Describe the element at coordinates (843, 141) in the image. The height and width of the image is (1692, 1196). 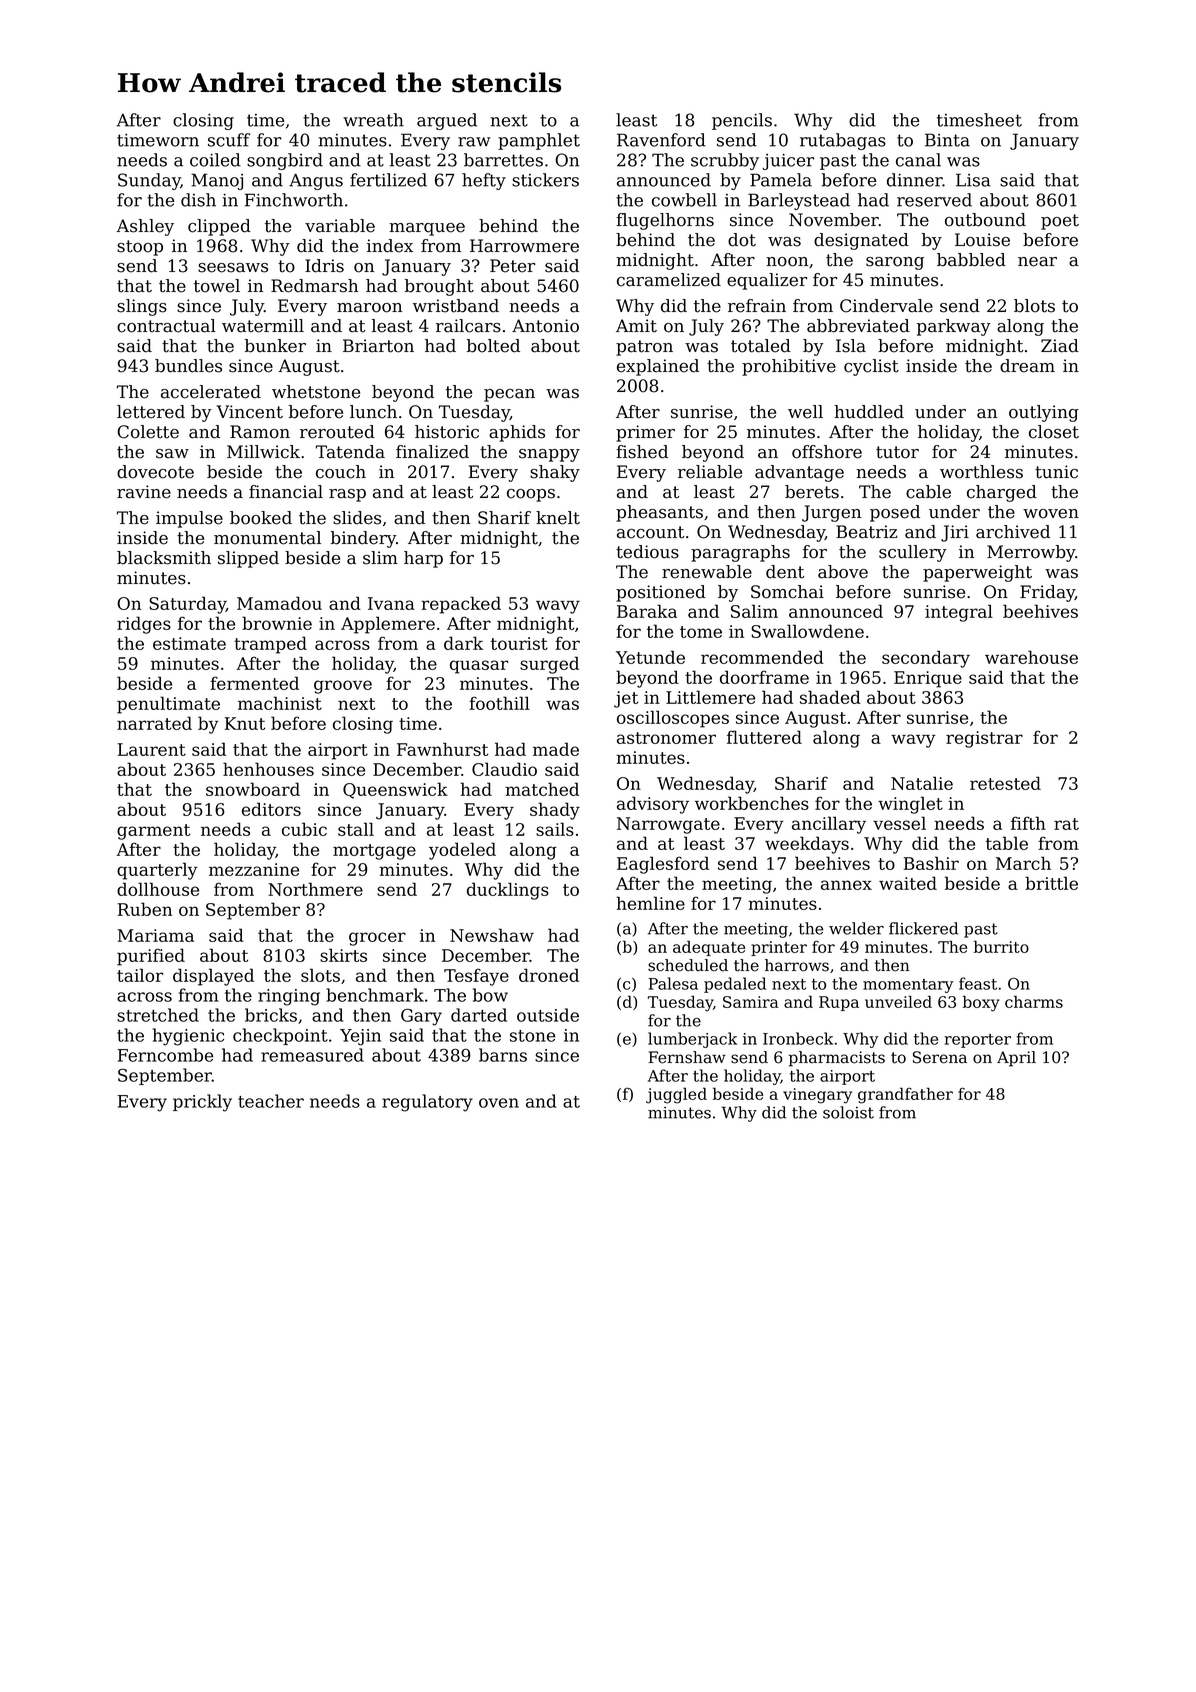
I see `rutabagas` at that location.
